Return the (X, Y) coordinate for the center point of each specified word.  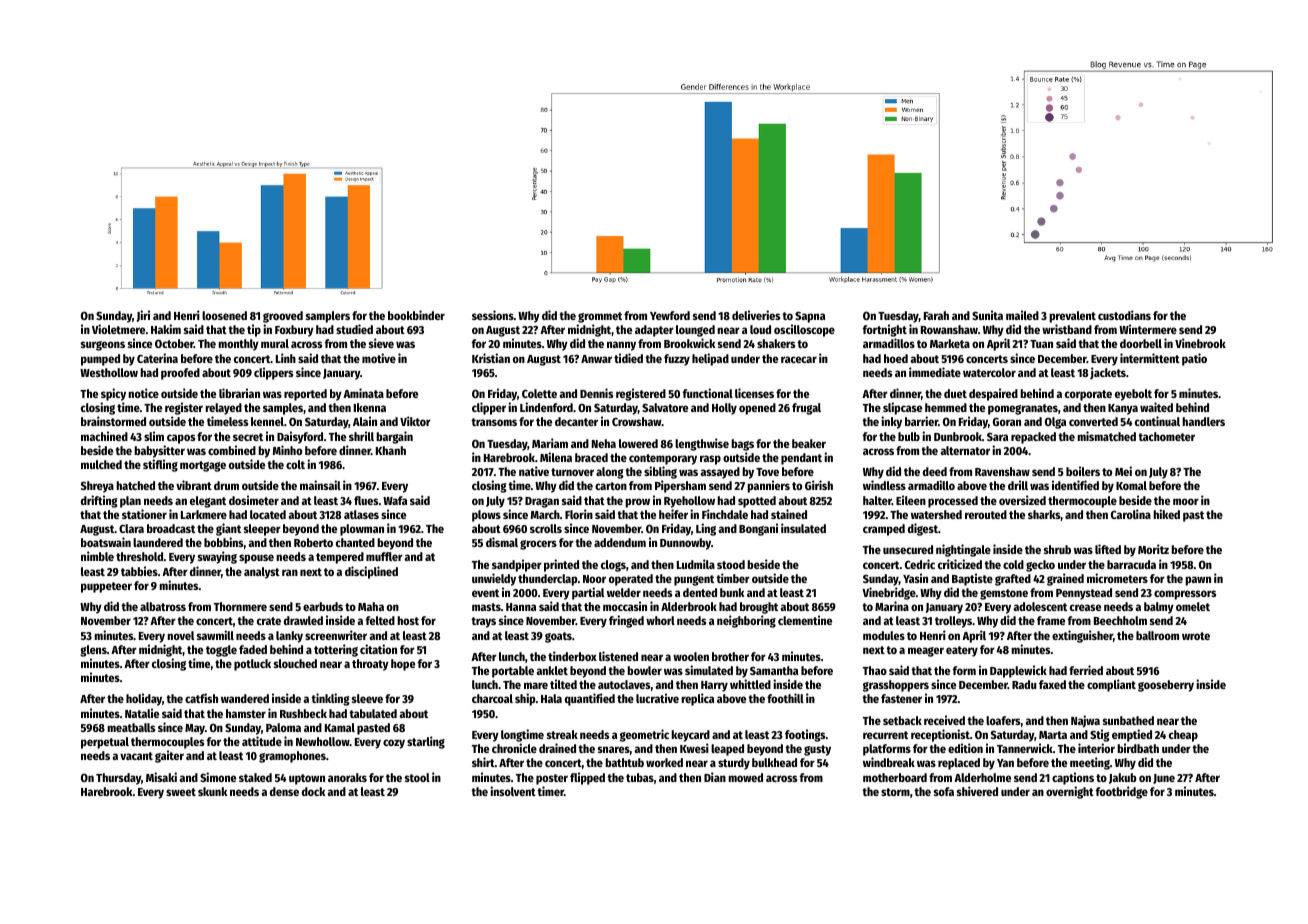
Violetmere (118, 329)
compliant (1111, 685)
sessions (493, 315)
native (534, 471)
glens (93, 651)
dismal (502, 542)
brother (730, 656)
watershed (936, 514)
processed (953, 502)
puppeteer (106, 587)
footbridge (1122, 792)
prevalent (1072, 317)
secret (248, 437)
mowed (745, 777)
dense (284, 791)
